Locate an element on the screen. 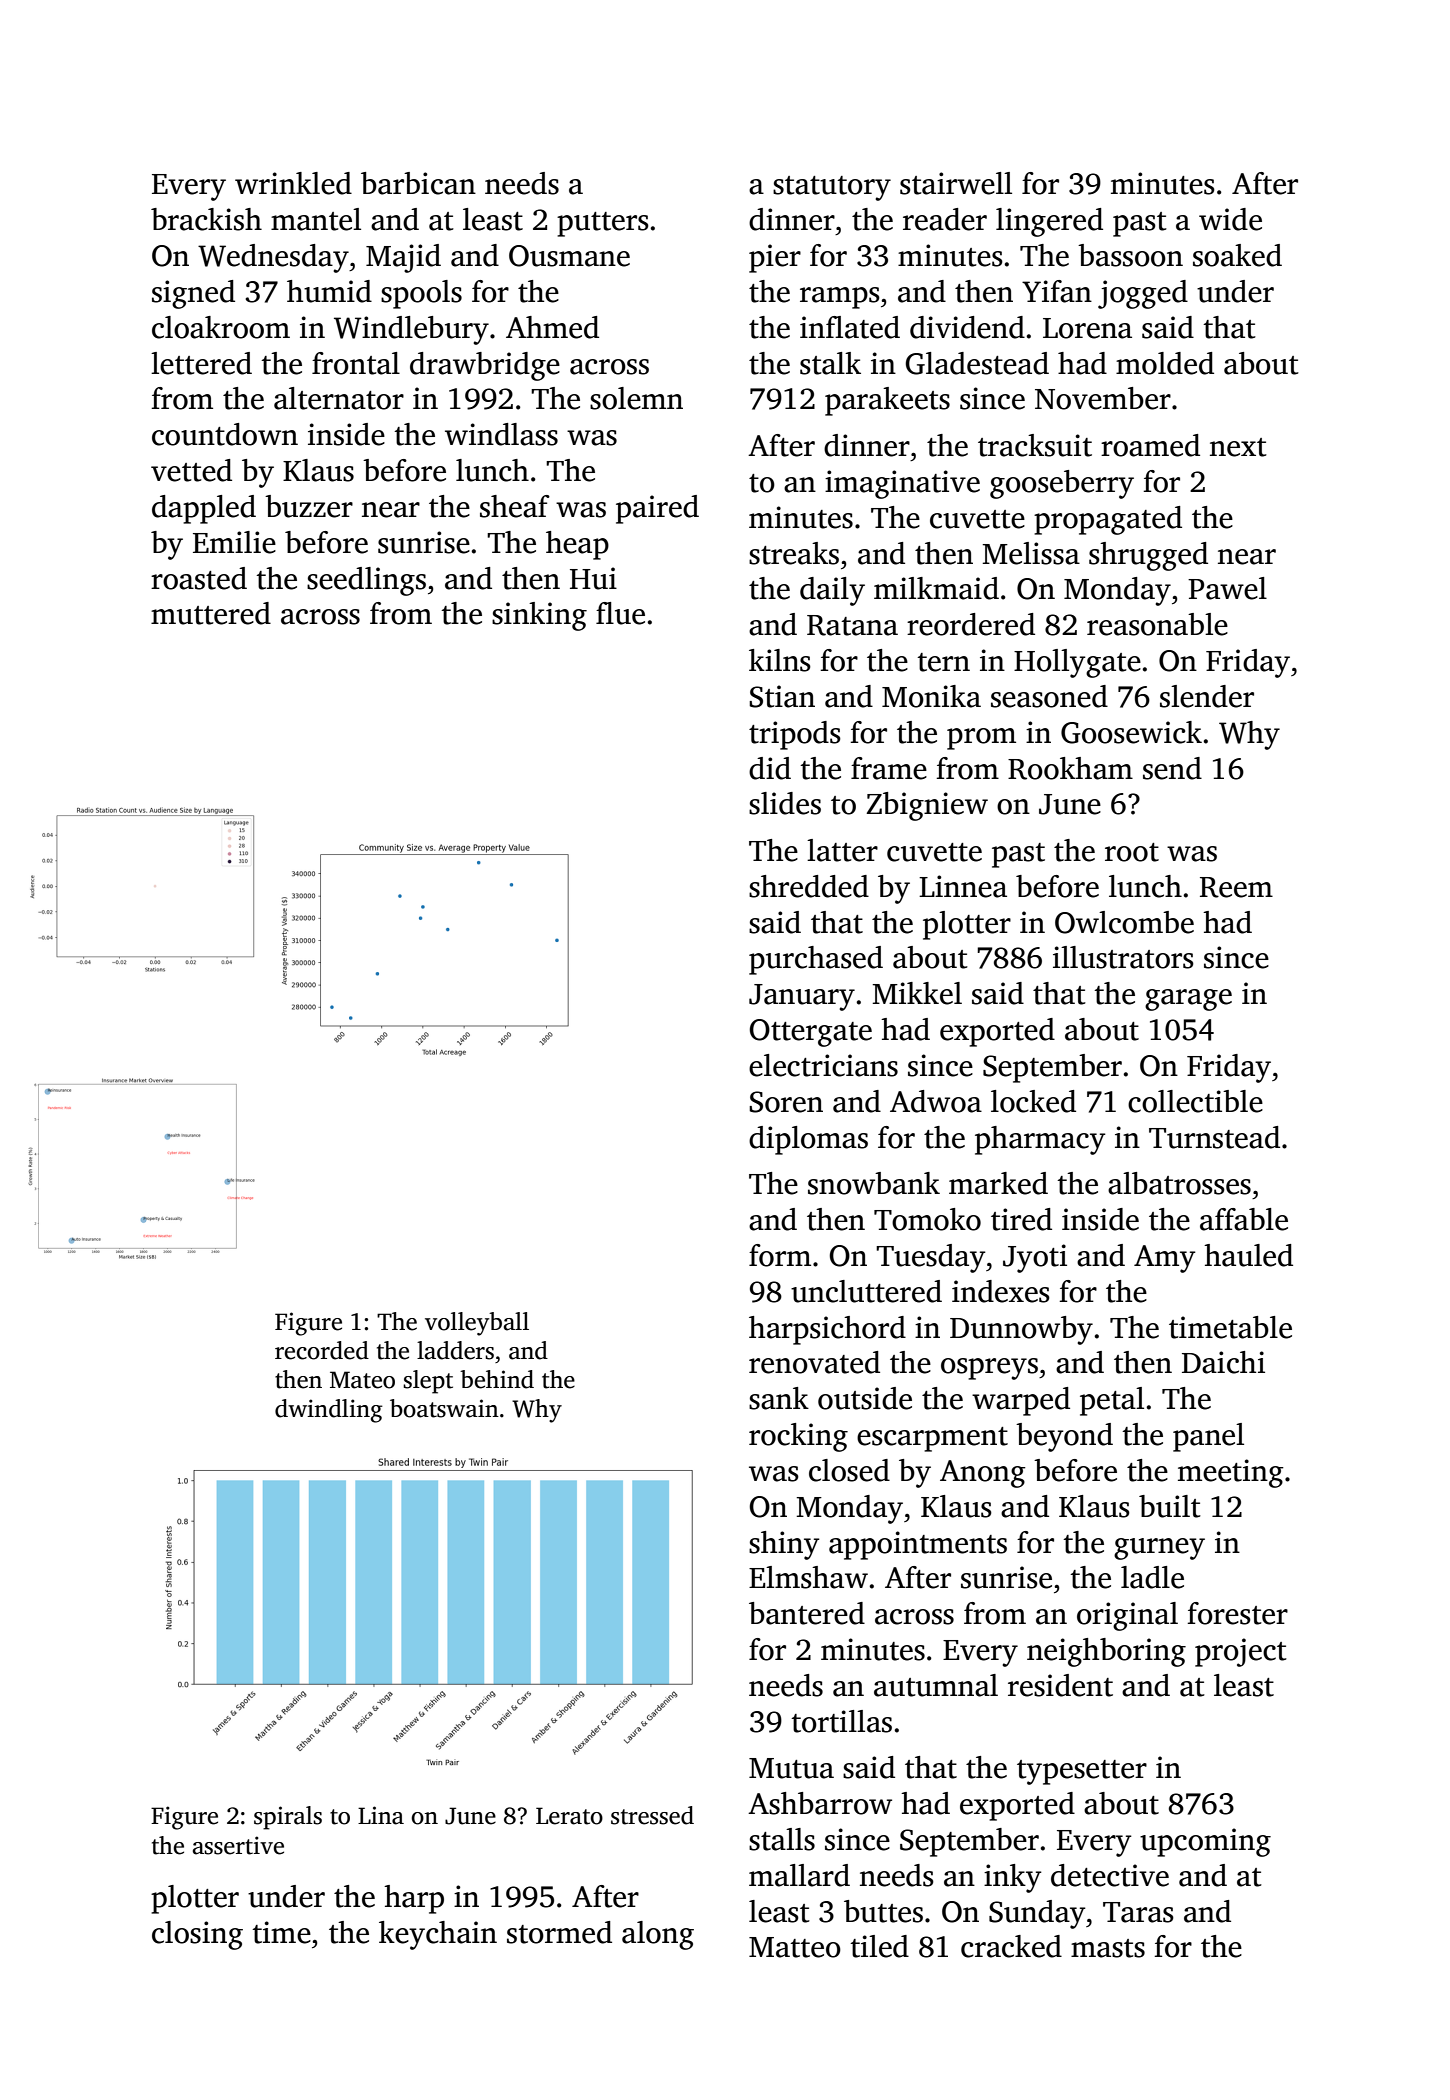 This screenshot has width=1450, height=2100. dwindling is located at coordinates (329, 1411).
